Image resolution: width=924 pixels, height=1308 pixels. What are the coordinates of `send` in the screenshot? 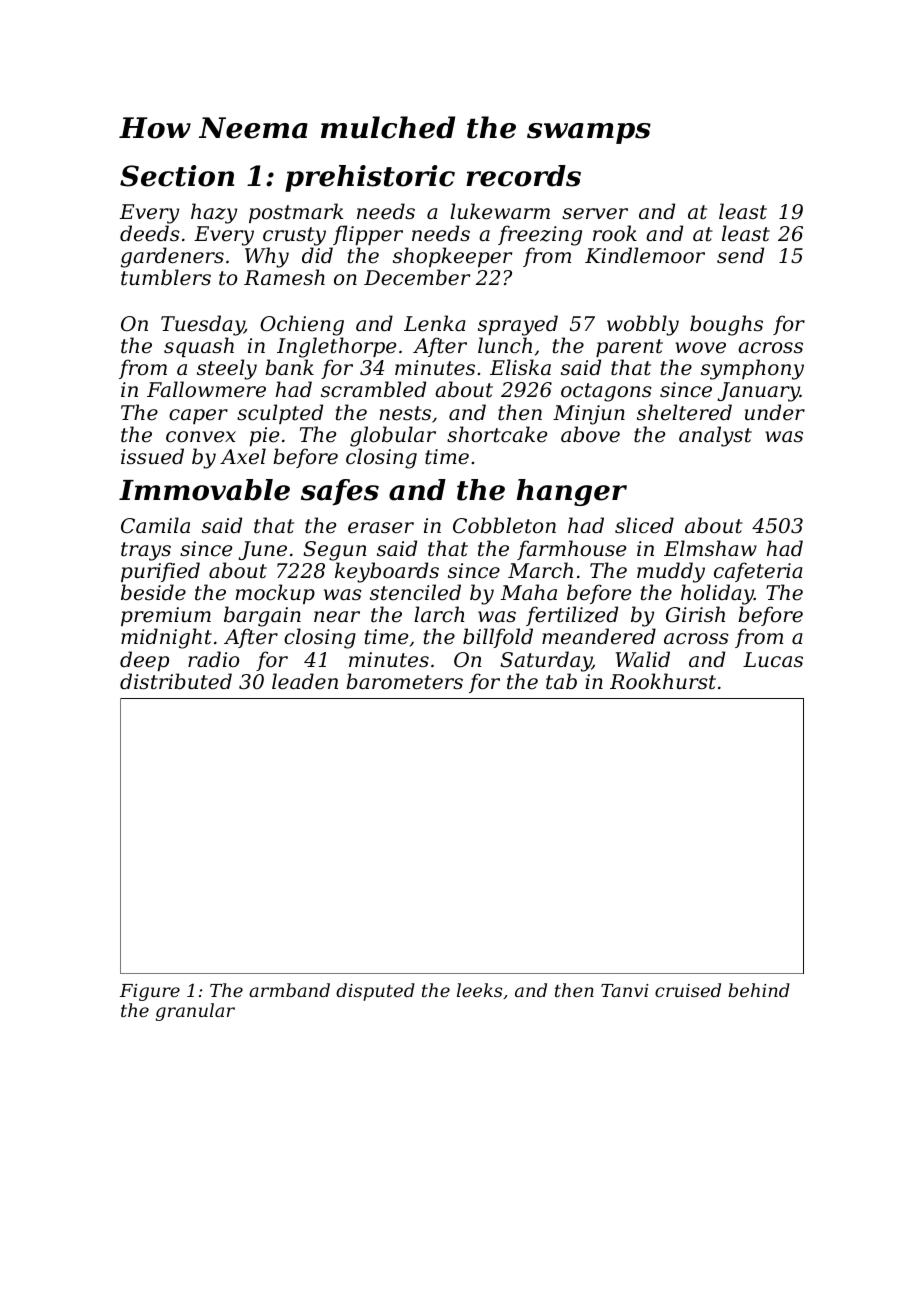 It's located at (740, 255).
